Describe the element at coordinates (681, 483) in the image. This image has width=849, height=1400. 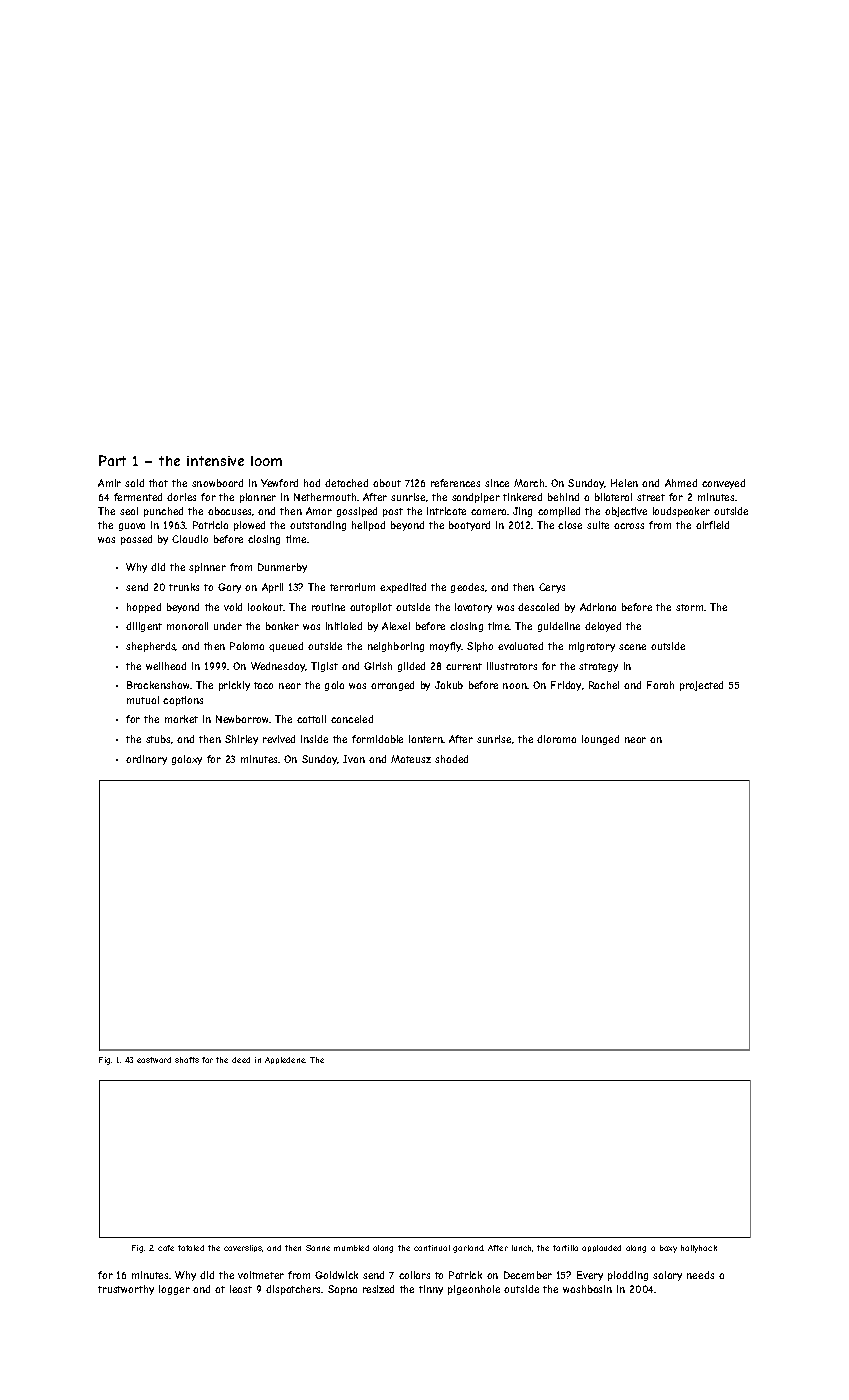
I see `Ahmed` at that location.
